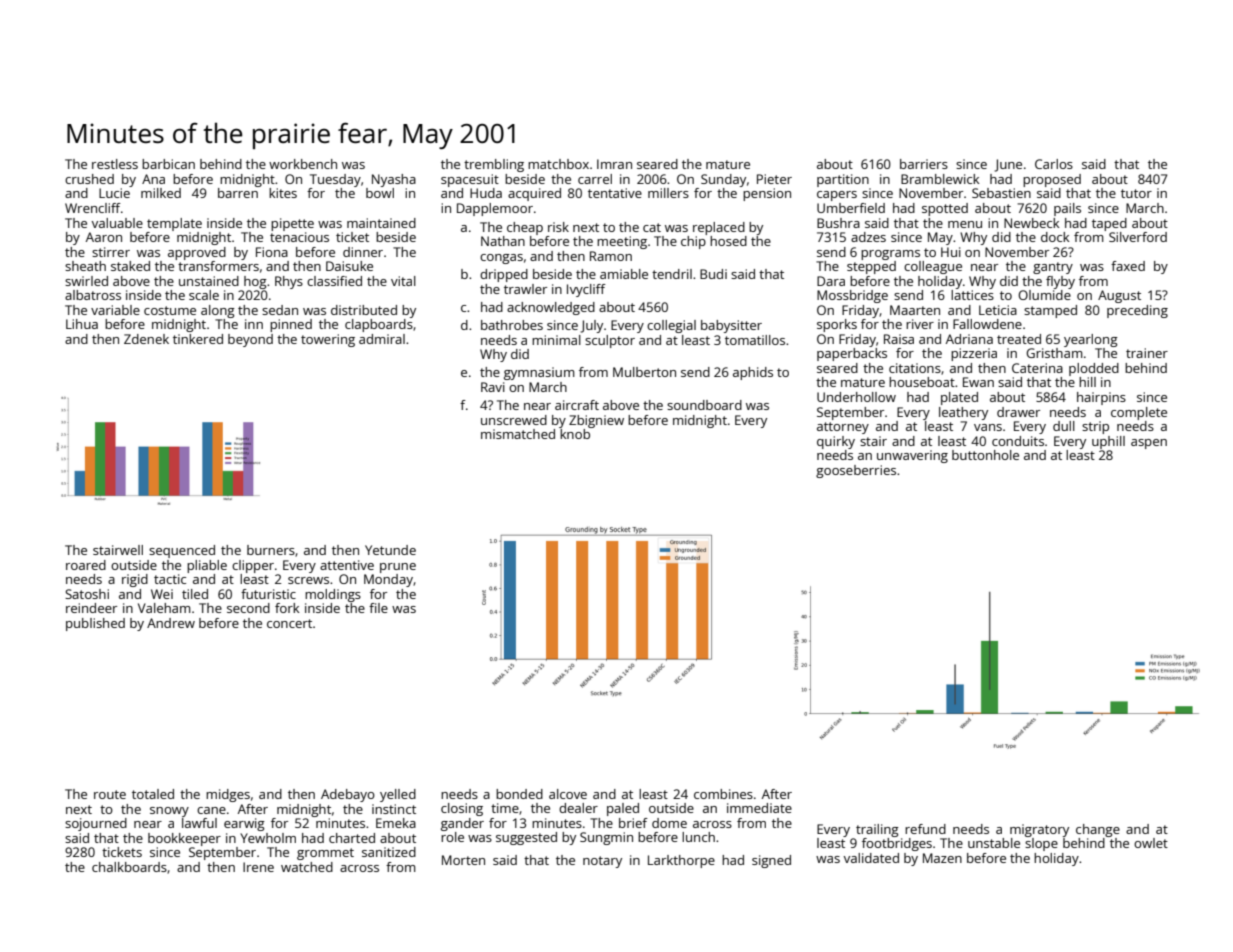  What do you see at coordinates (856, 471) in the screenshot?
I see `gooseberries` at bounding box center [856, 471].
